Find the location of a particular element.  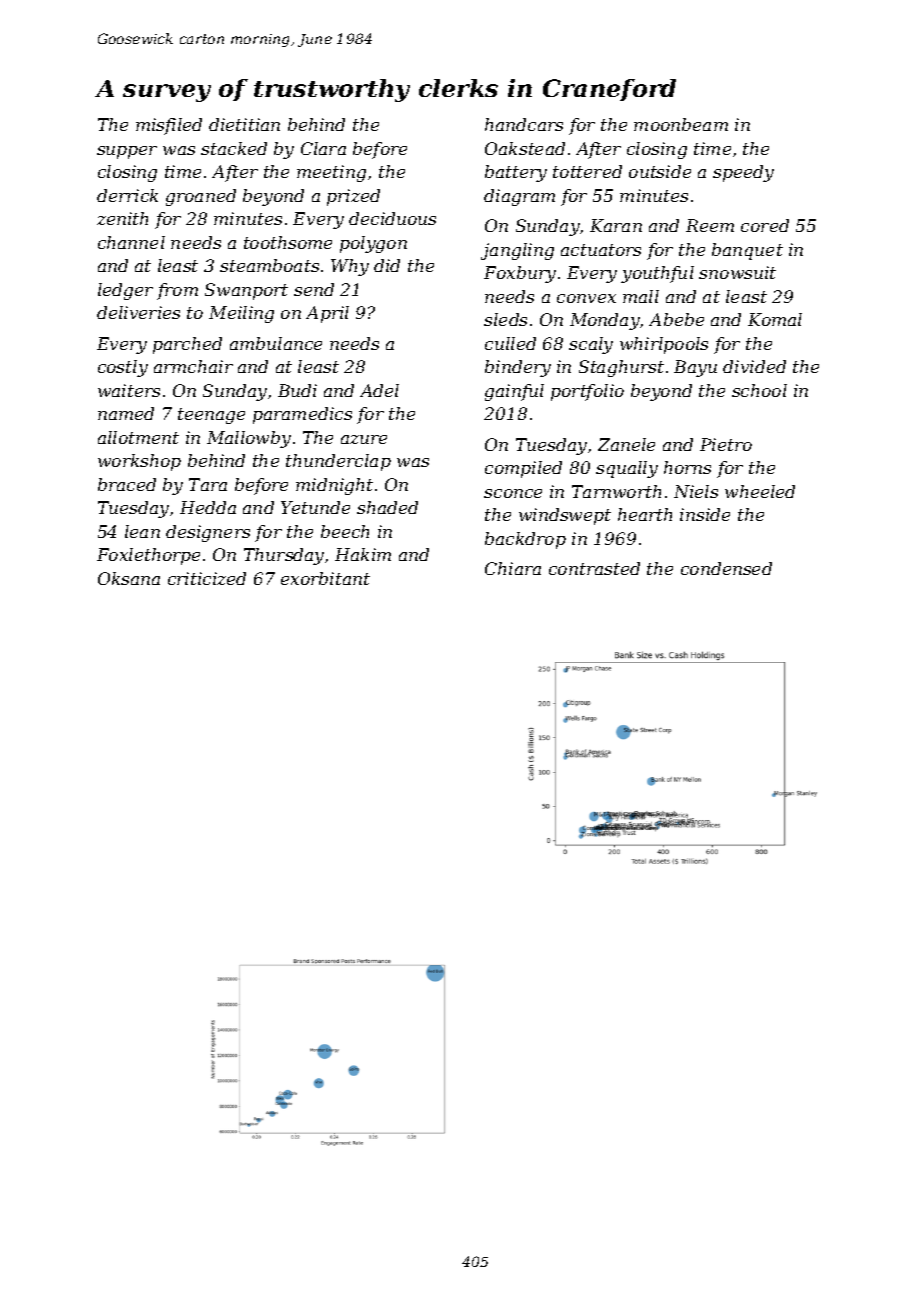

Oksana is located at coordinates (129, 578).
